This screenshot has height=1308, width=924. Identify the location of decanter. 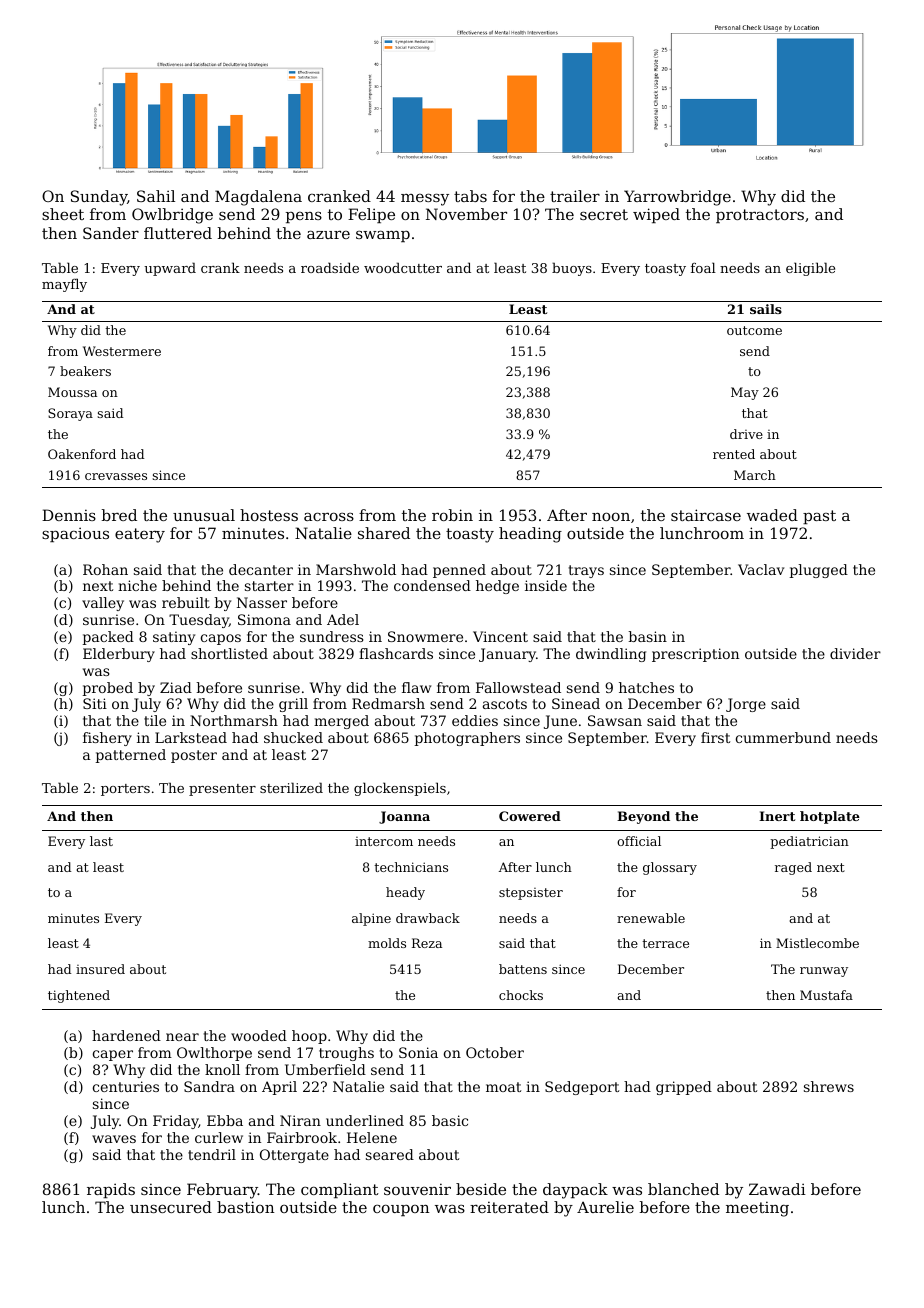
(261, 569).
